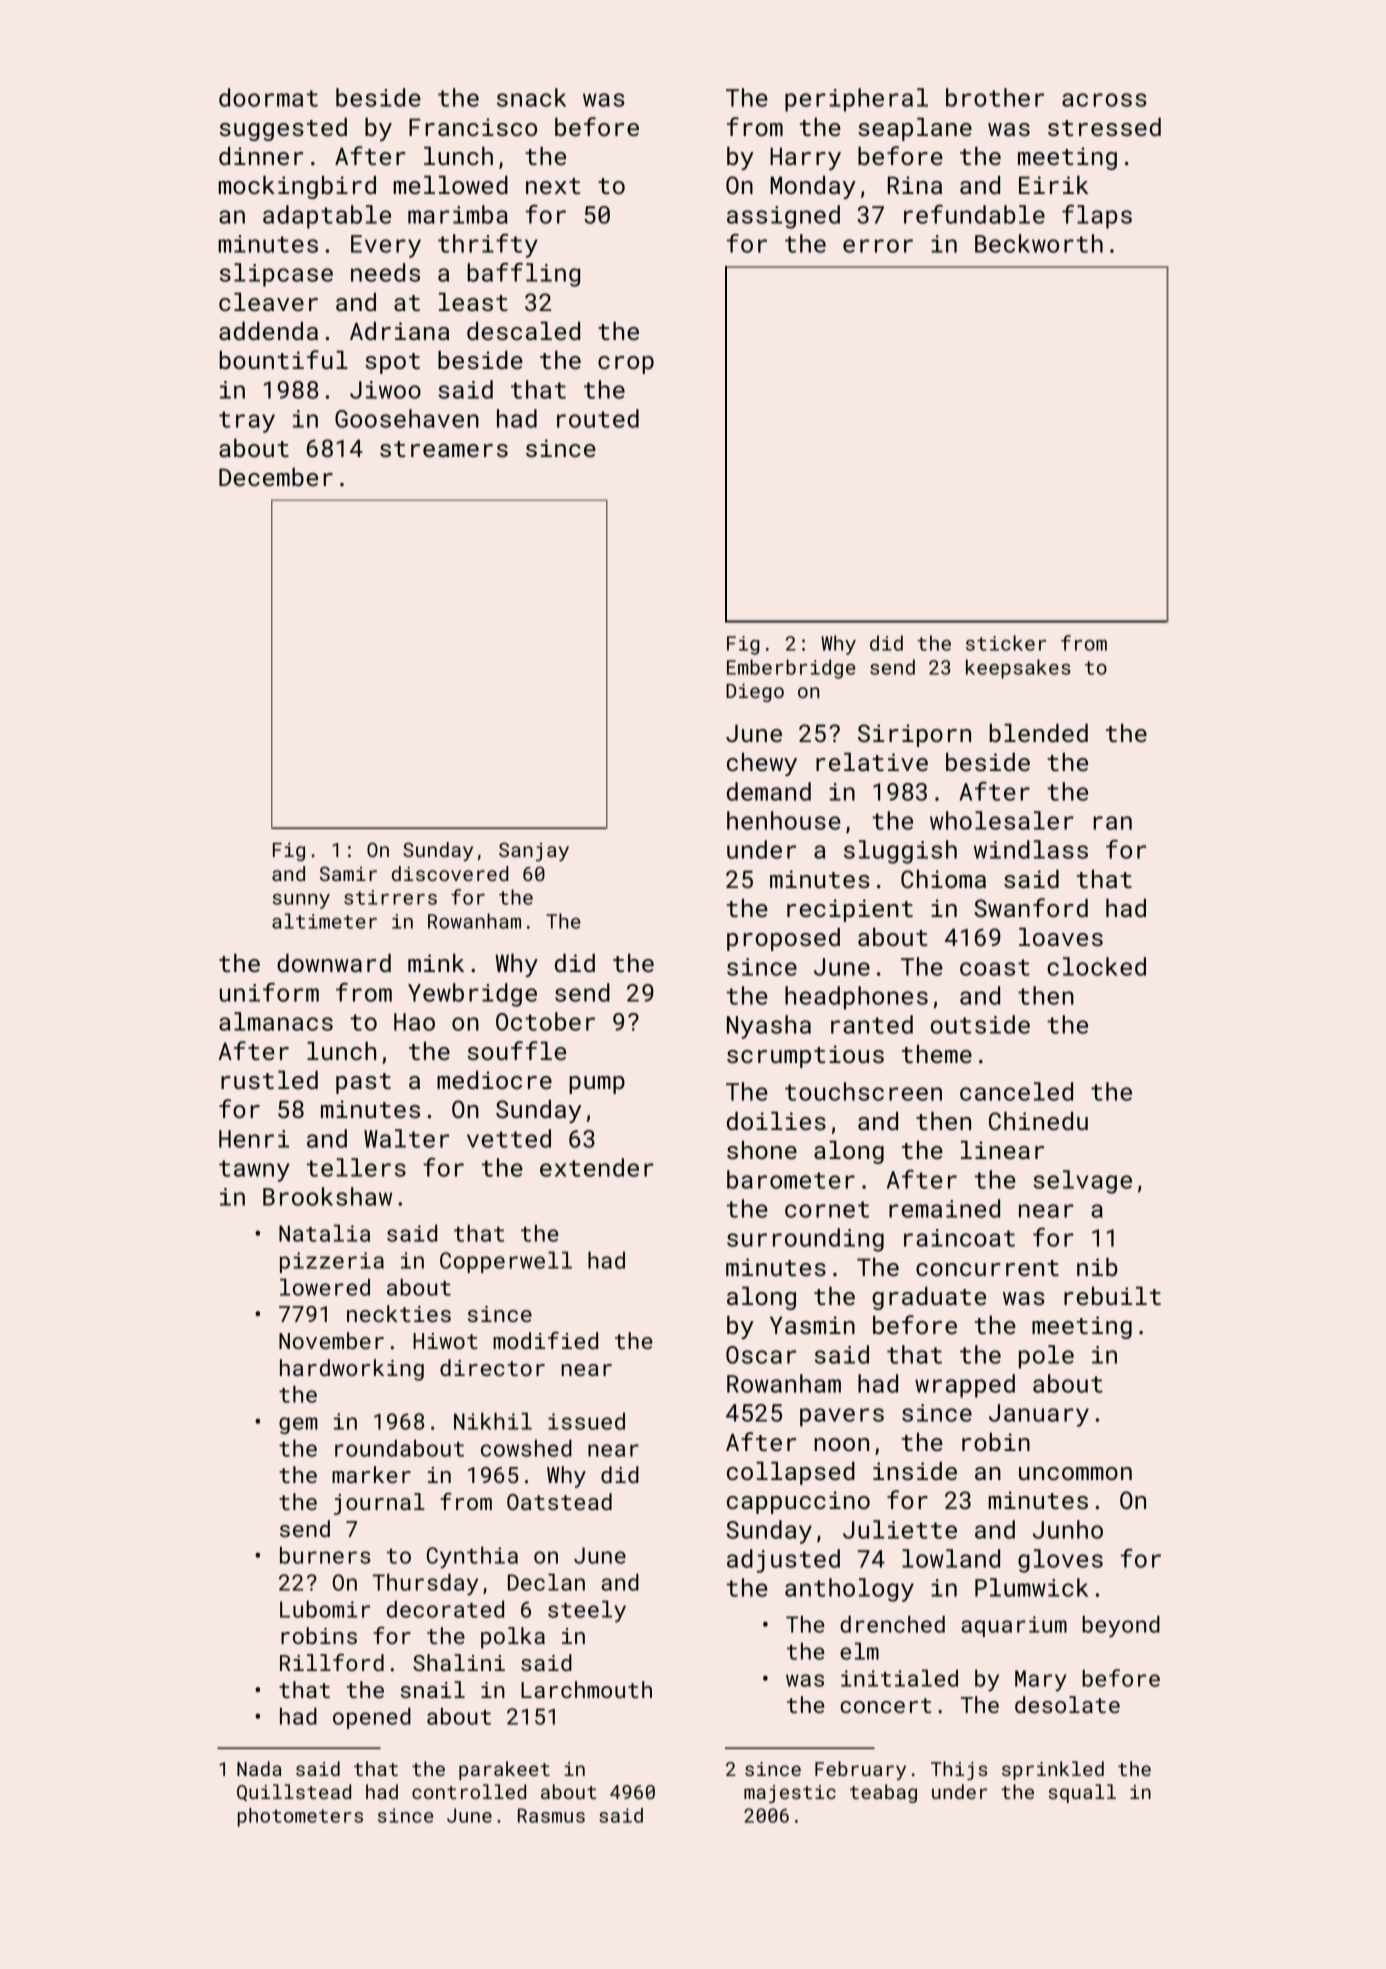 The image size is (1386, 1969). I want to click on Nyasha, so click(769, 1027).
